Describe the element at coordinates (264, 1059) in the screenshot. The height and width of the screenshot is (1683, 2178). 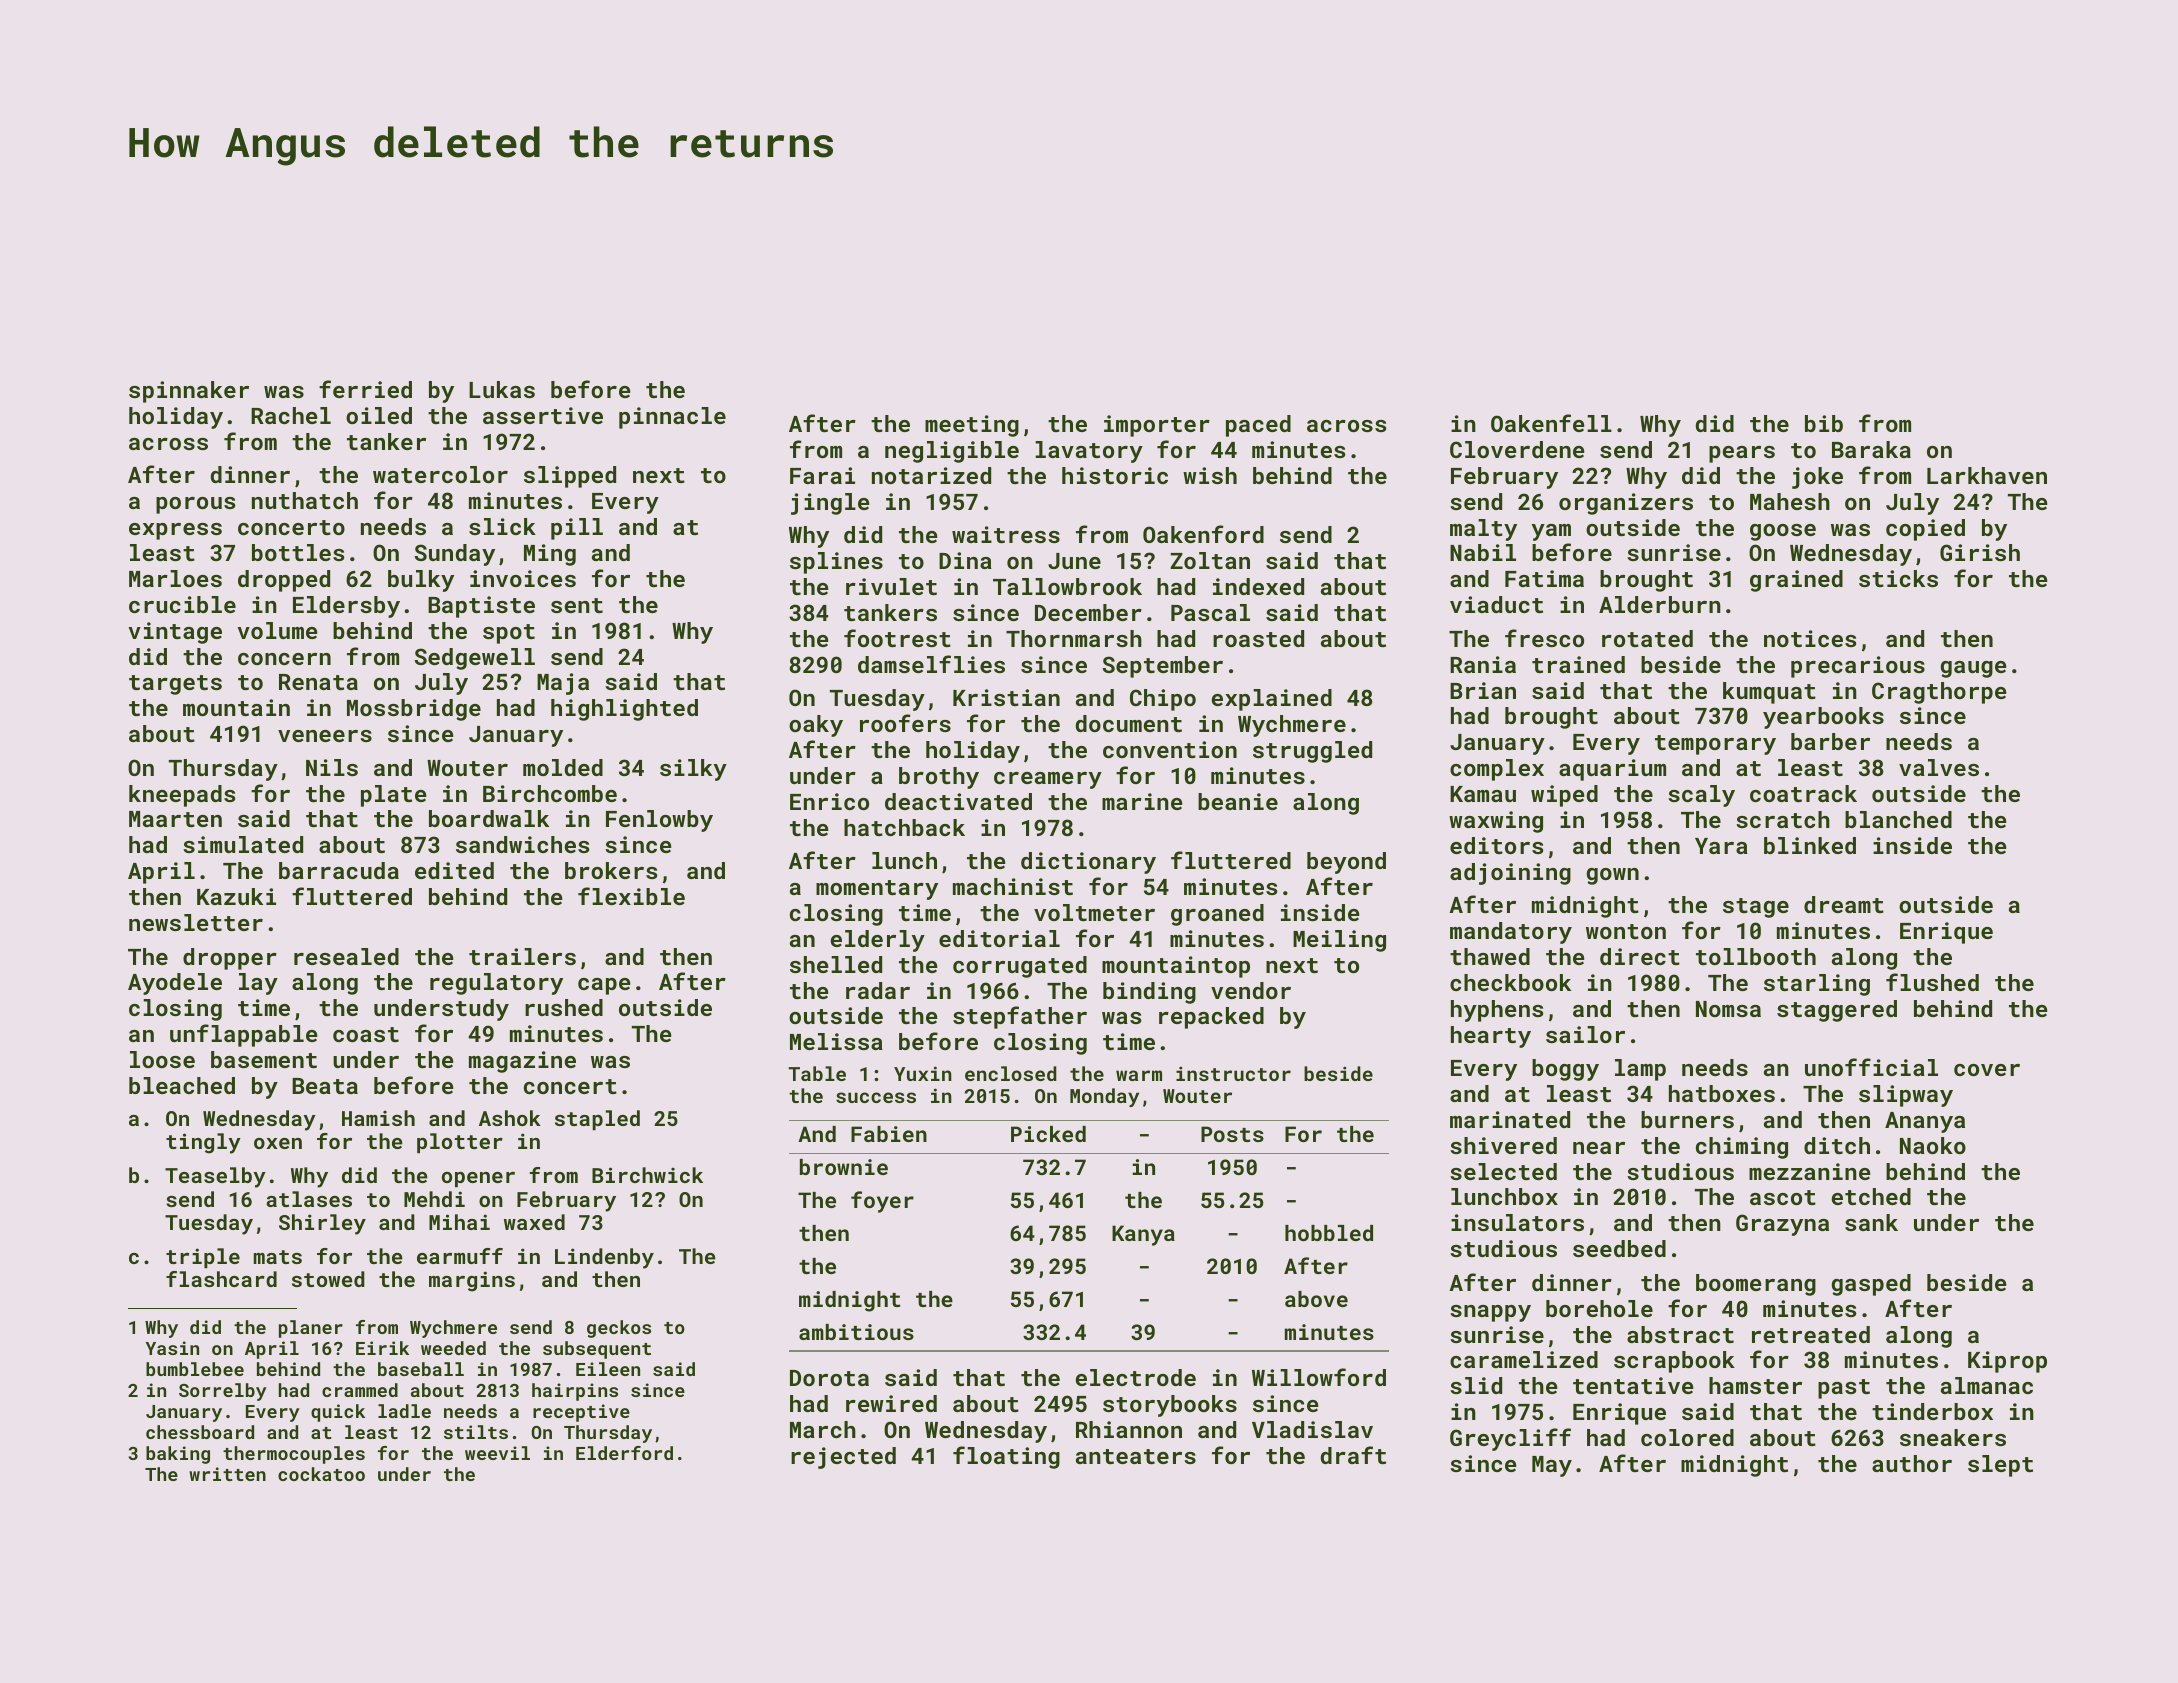
I see `basement` at that location.
